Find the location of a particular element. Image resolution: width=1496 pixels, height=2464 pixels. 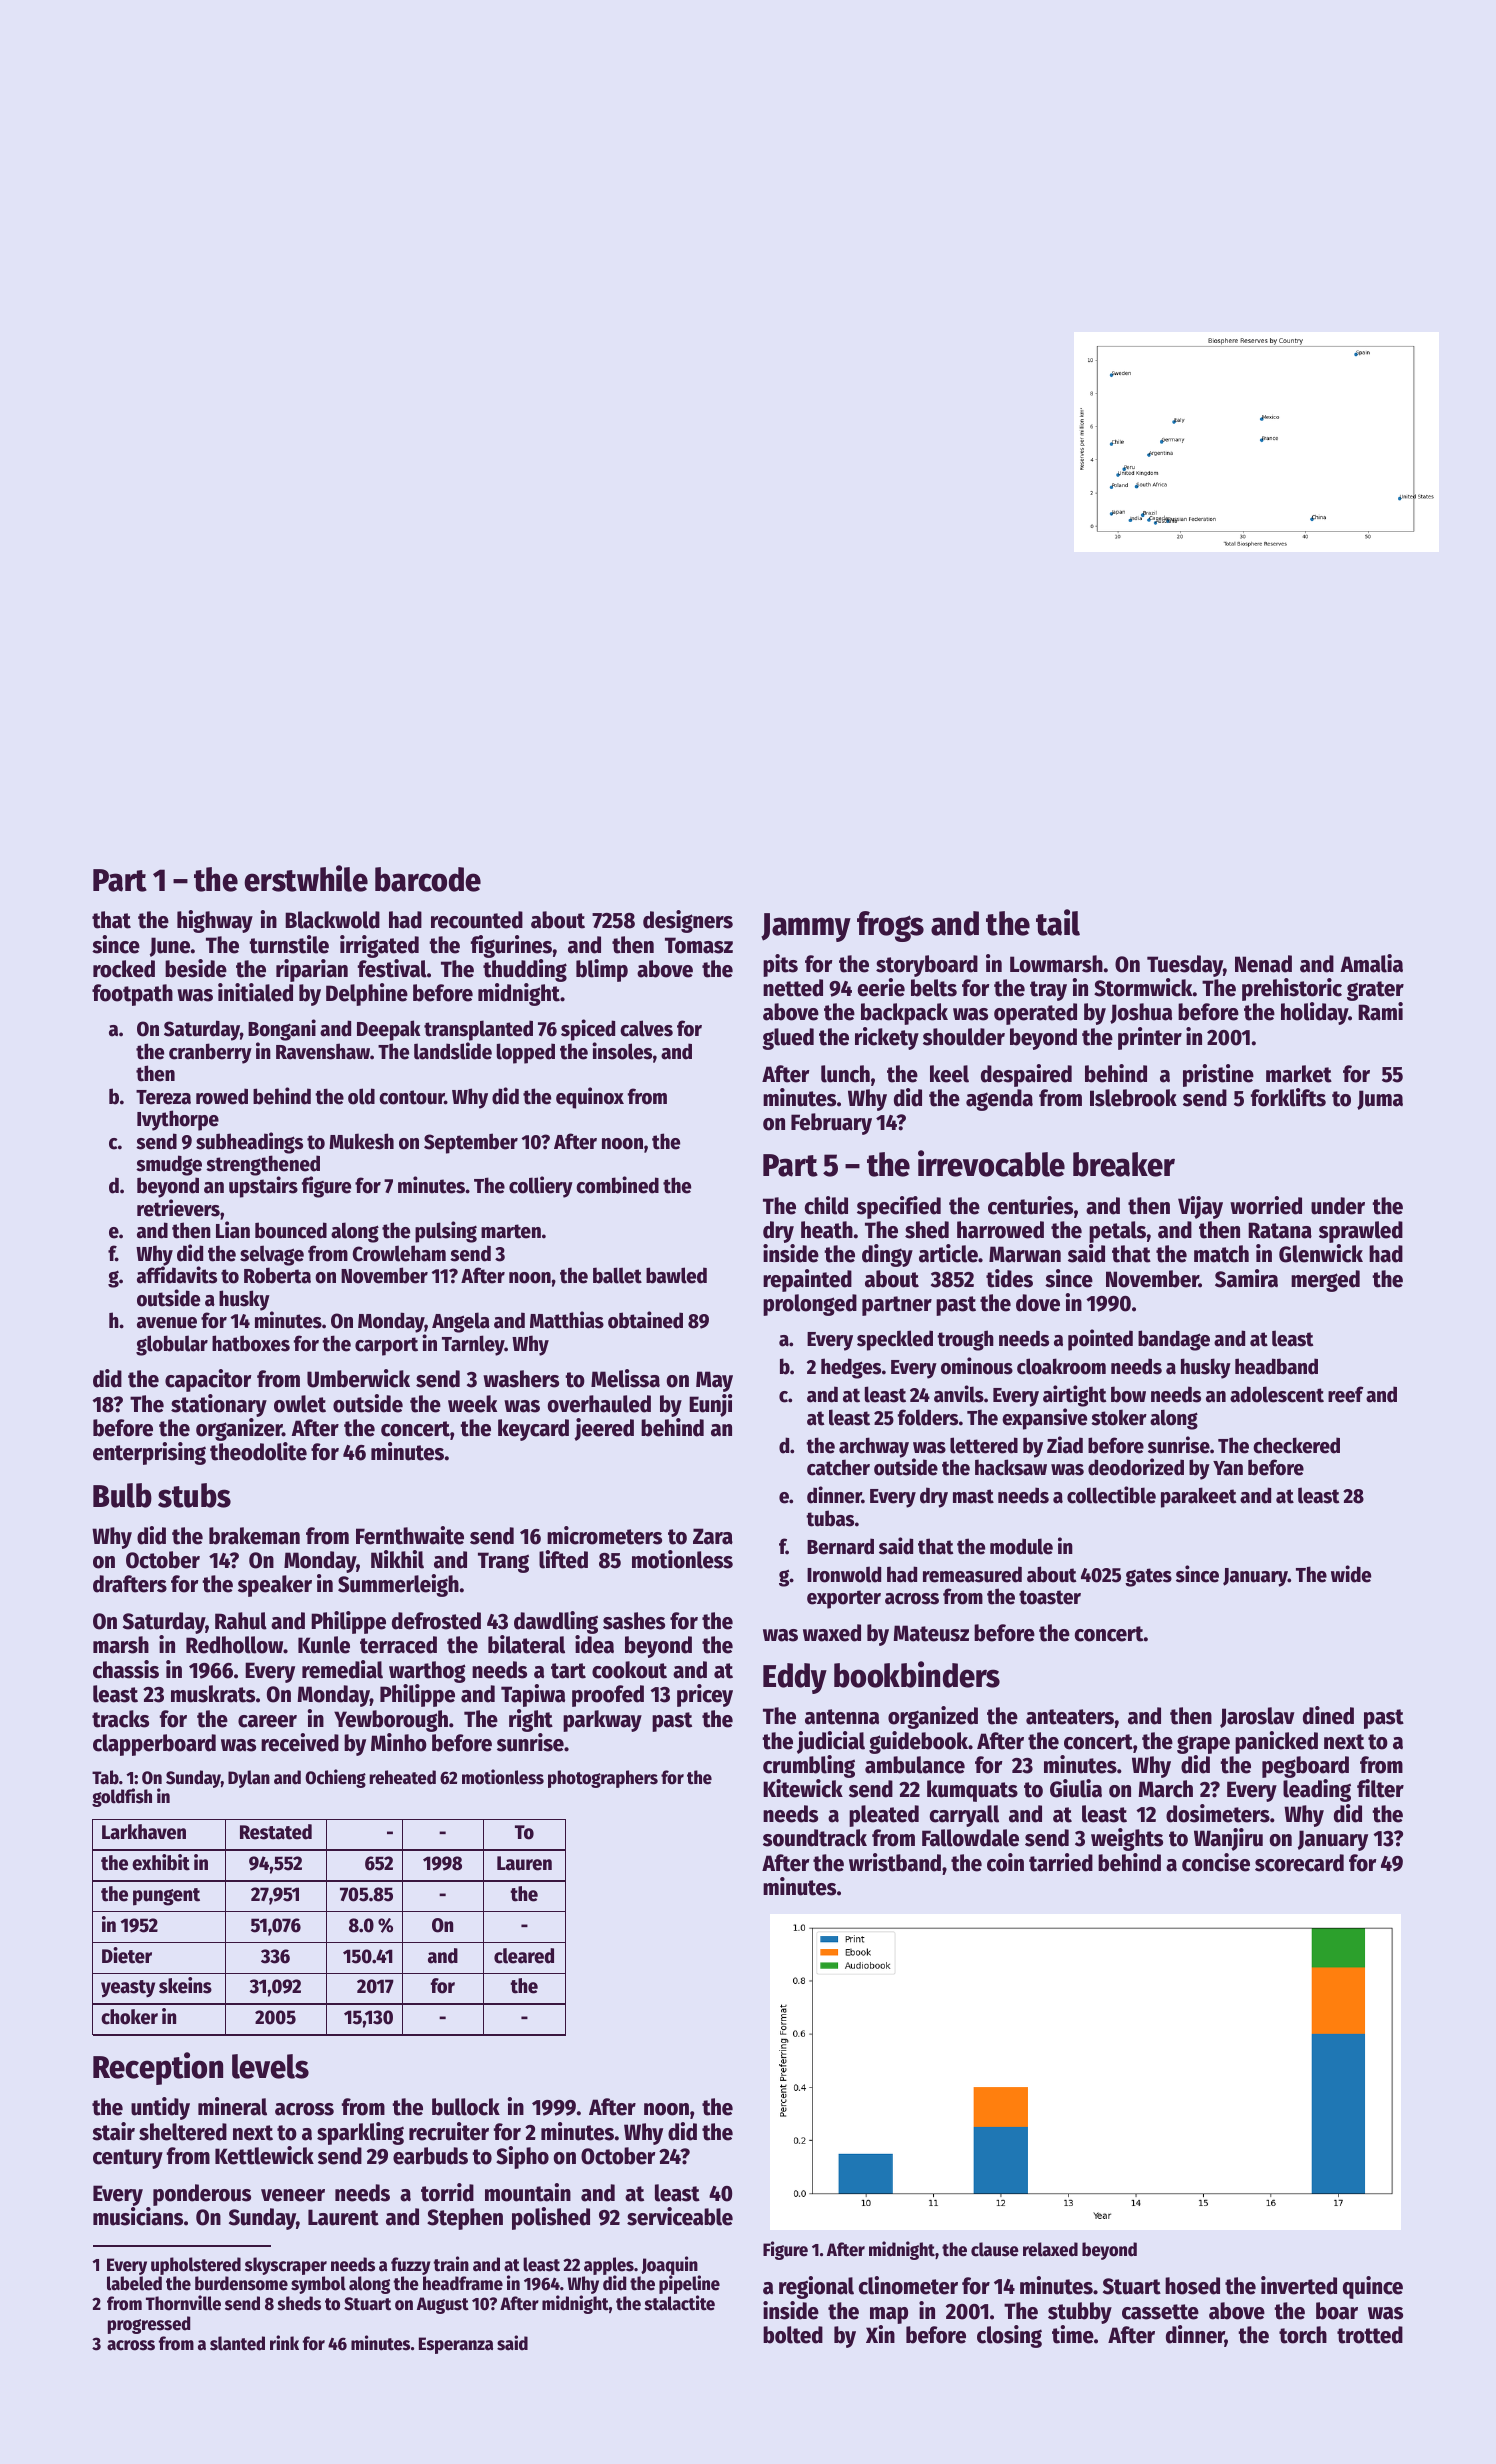

Blackwold is located at coordinates (332, 920).
